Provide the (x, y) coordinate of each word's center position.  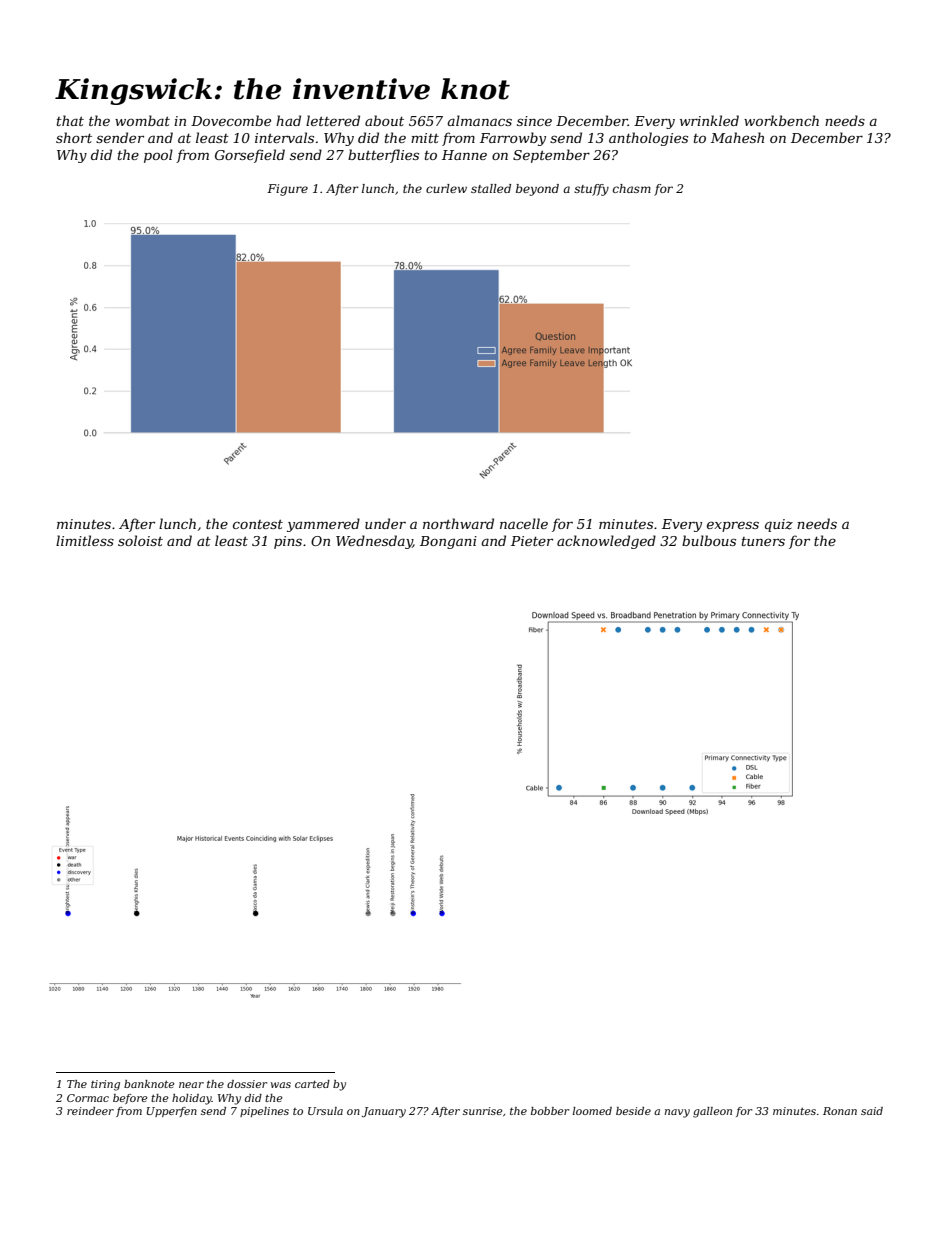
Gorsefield (250, 156)
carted (312, 1084)
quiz (779, 525)
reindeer (90, 1111)
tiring (105, 1085)
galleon (712, 1112)
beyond (537, 190)
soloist (140, 540)
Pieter (532, 541)
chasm (632, 188)
